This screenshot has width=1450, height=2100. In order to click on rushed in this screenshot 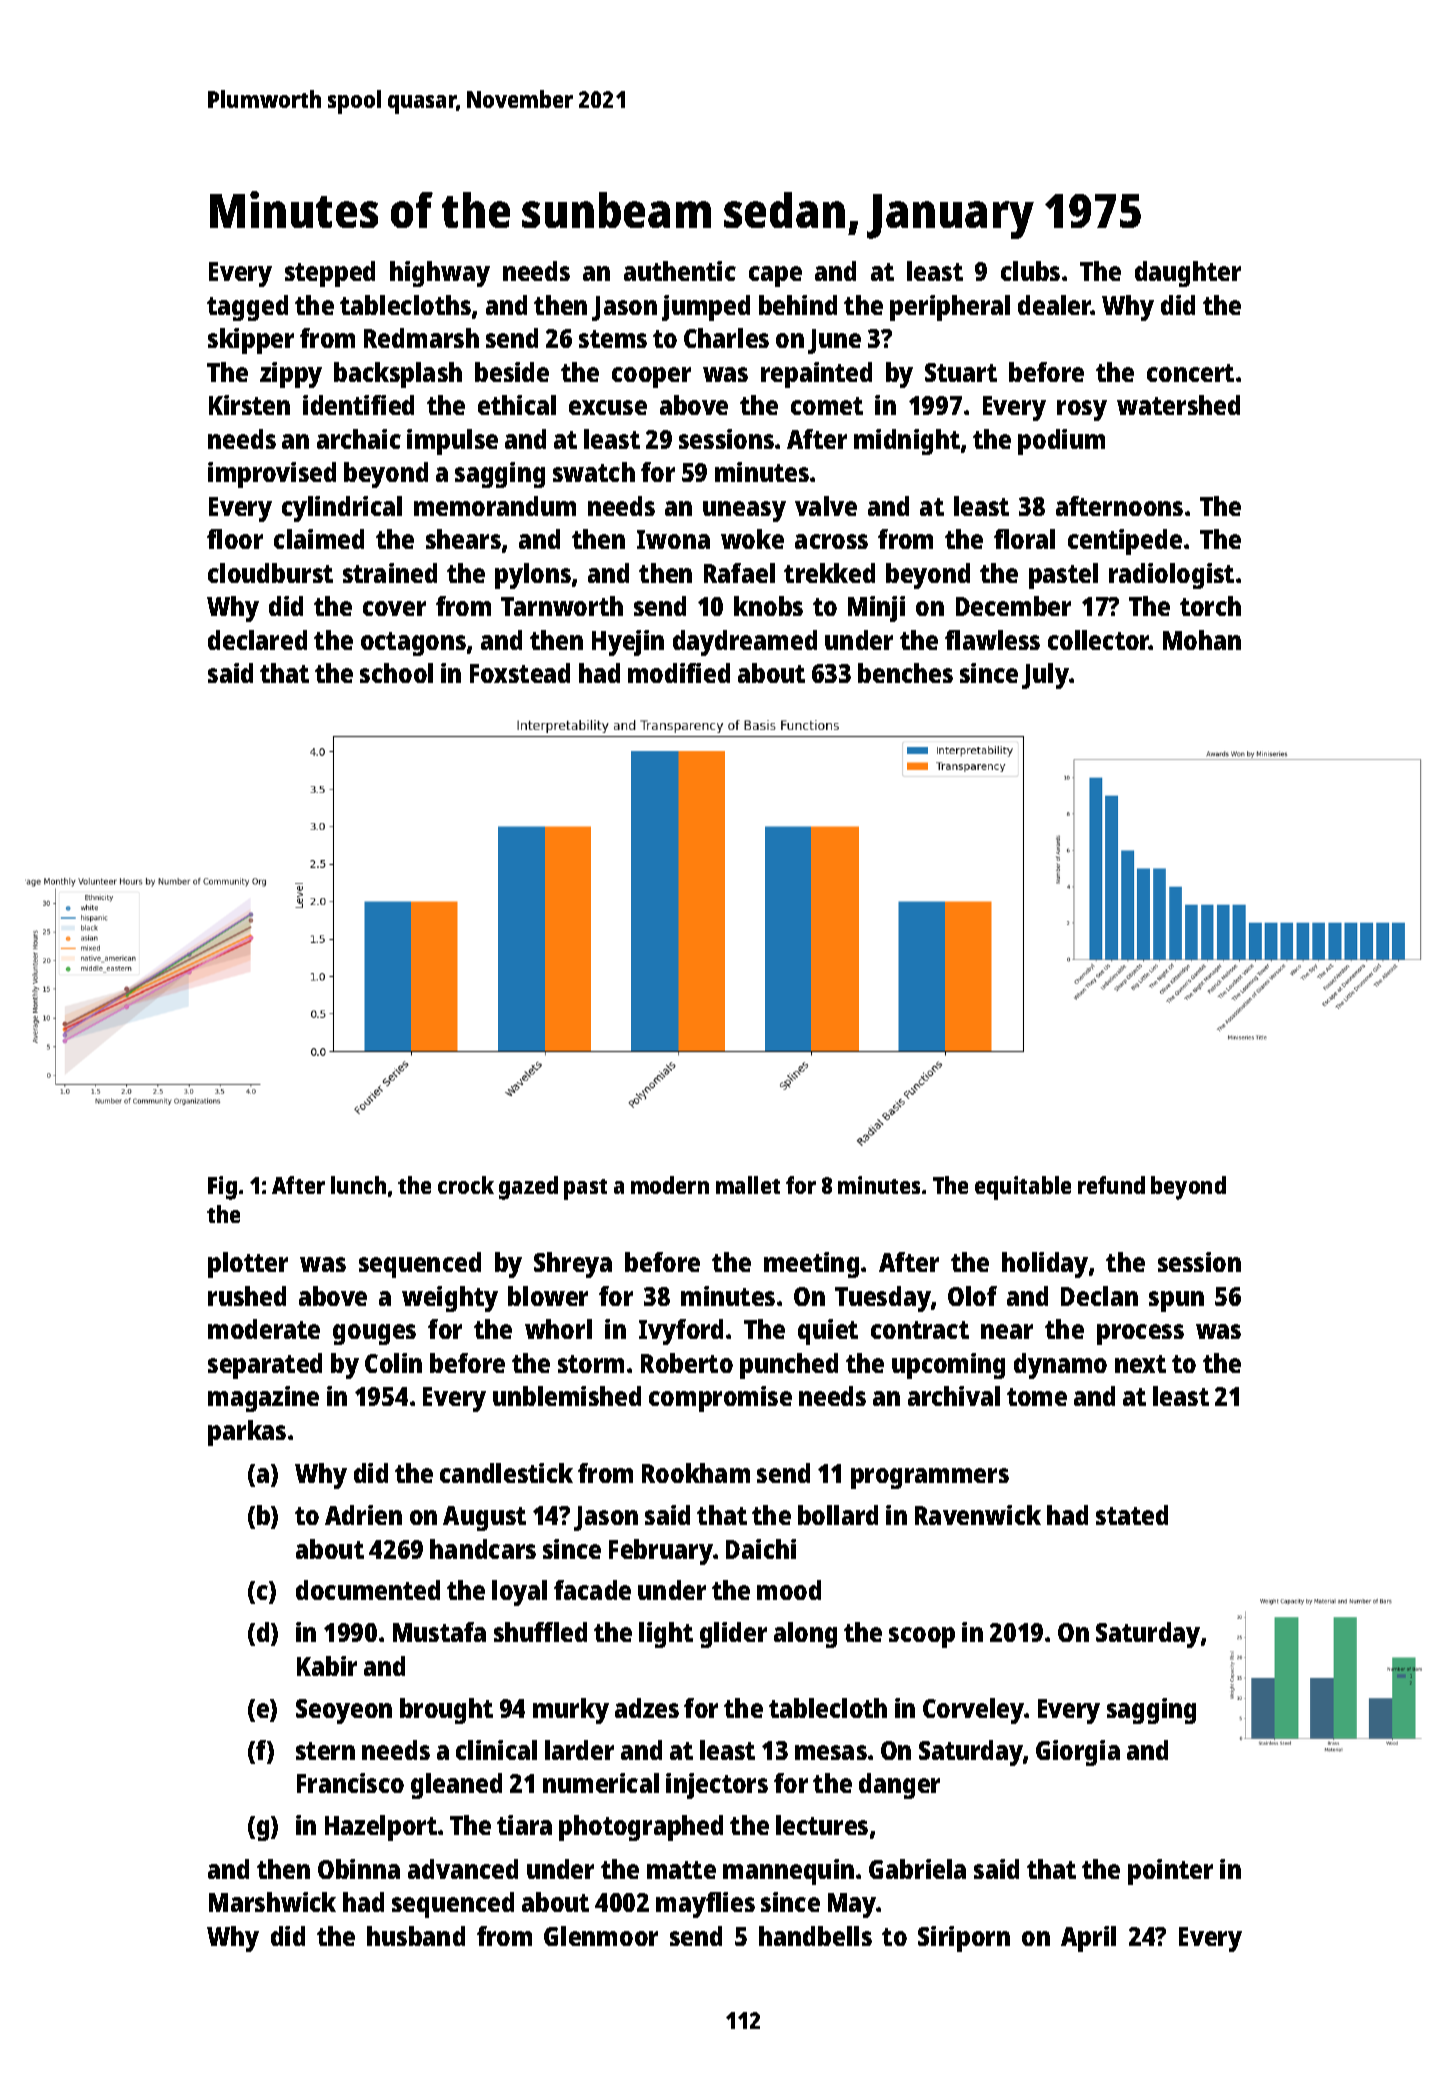, I will do `click(247, 1296)`.
